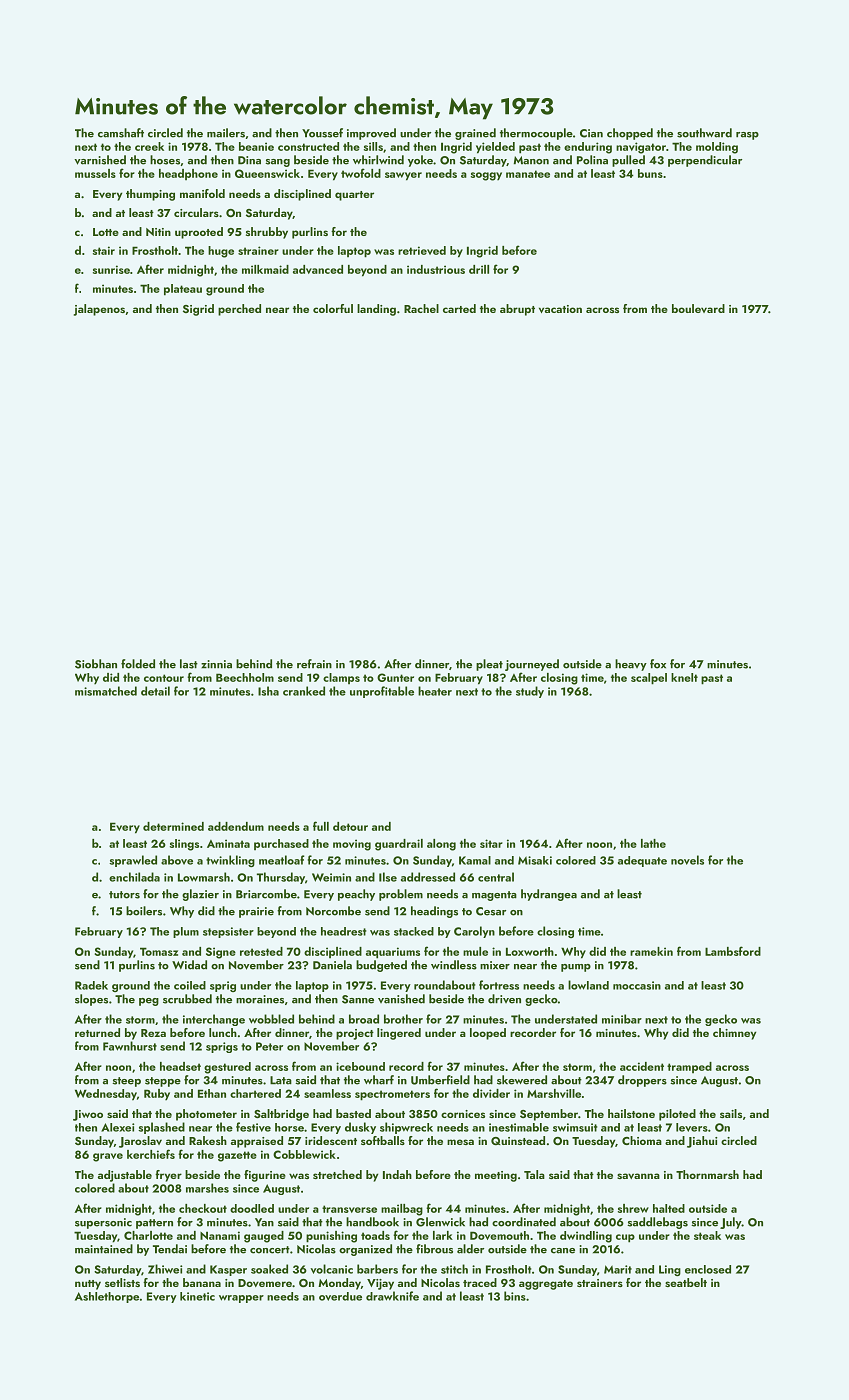 The image size is (849, 1400). Describe the element at coordinates (333, 308) in the image. I see `colorful` at that location.
